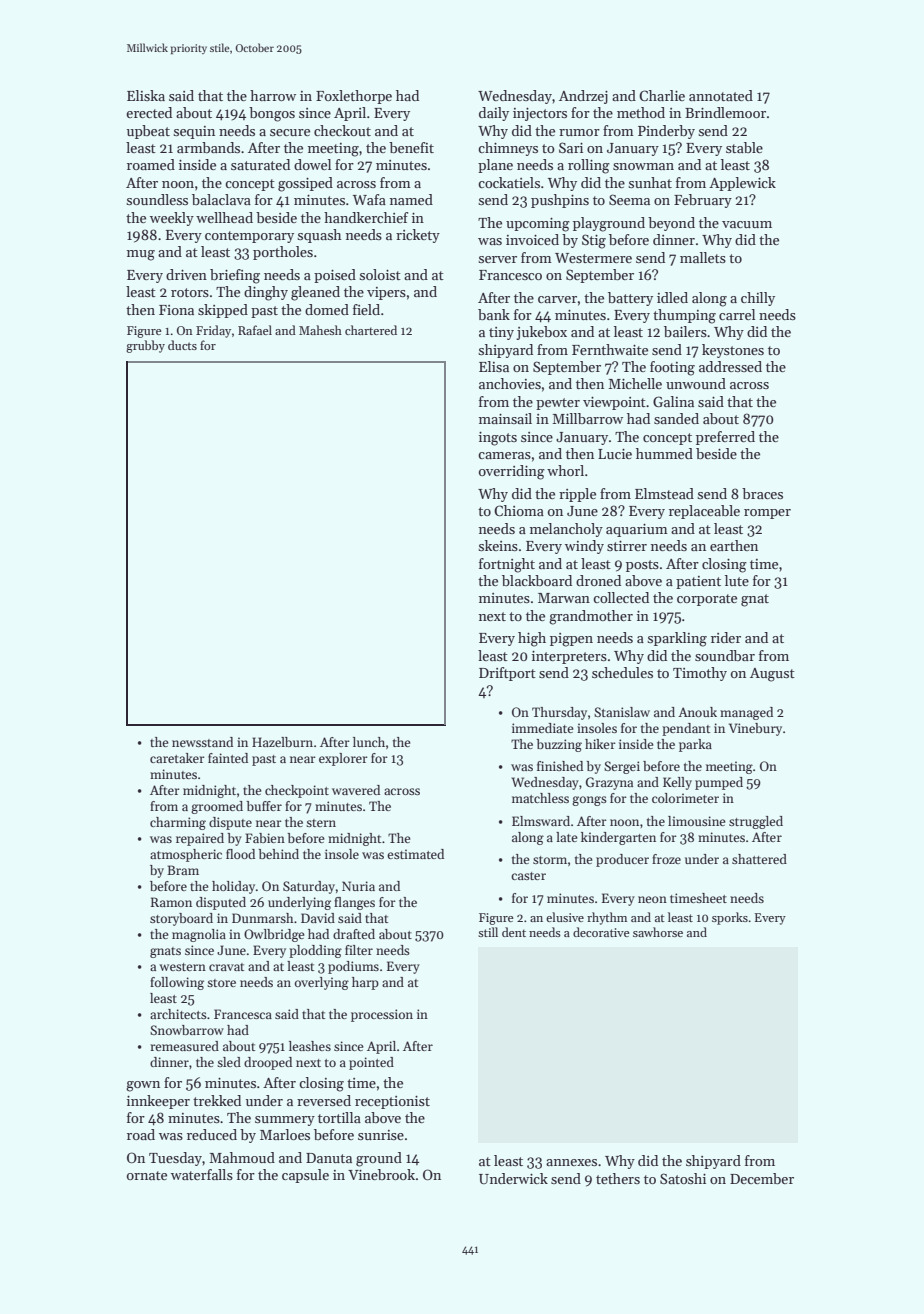 The image size is (924, 1314). Describe the element at coordinates (756, 822) in the image. I see `struggled` at that location.
